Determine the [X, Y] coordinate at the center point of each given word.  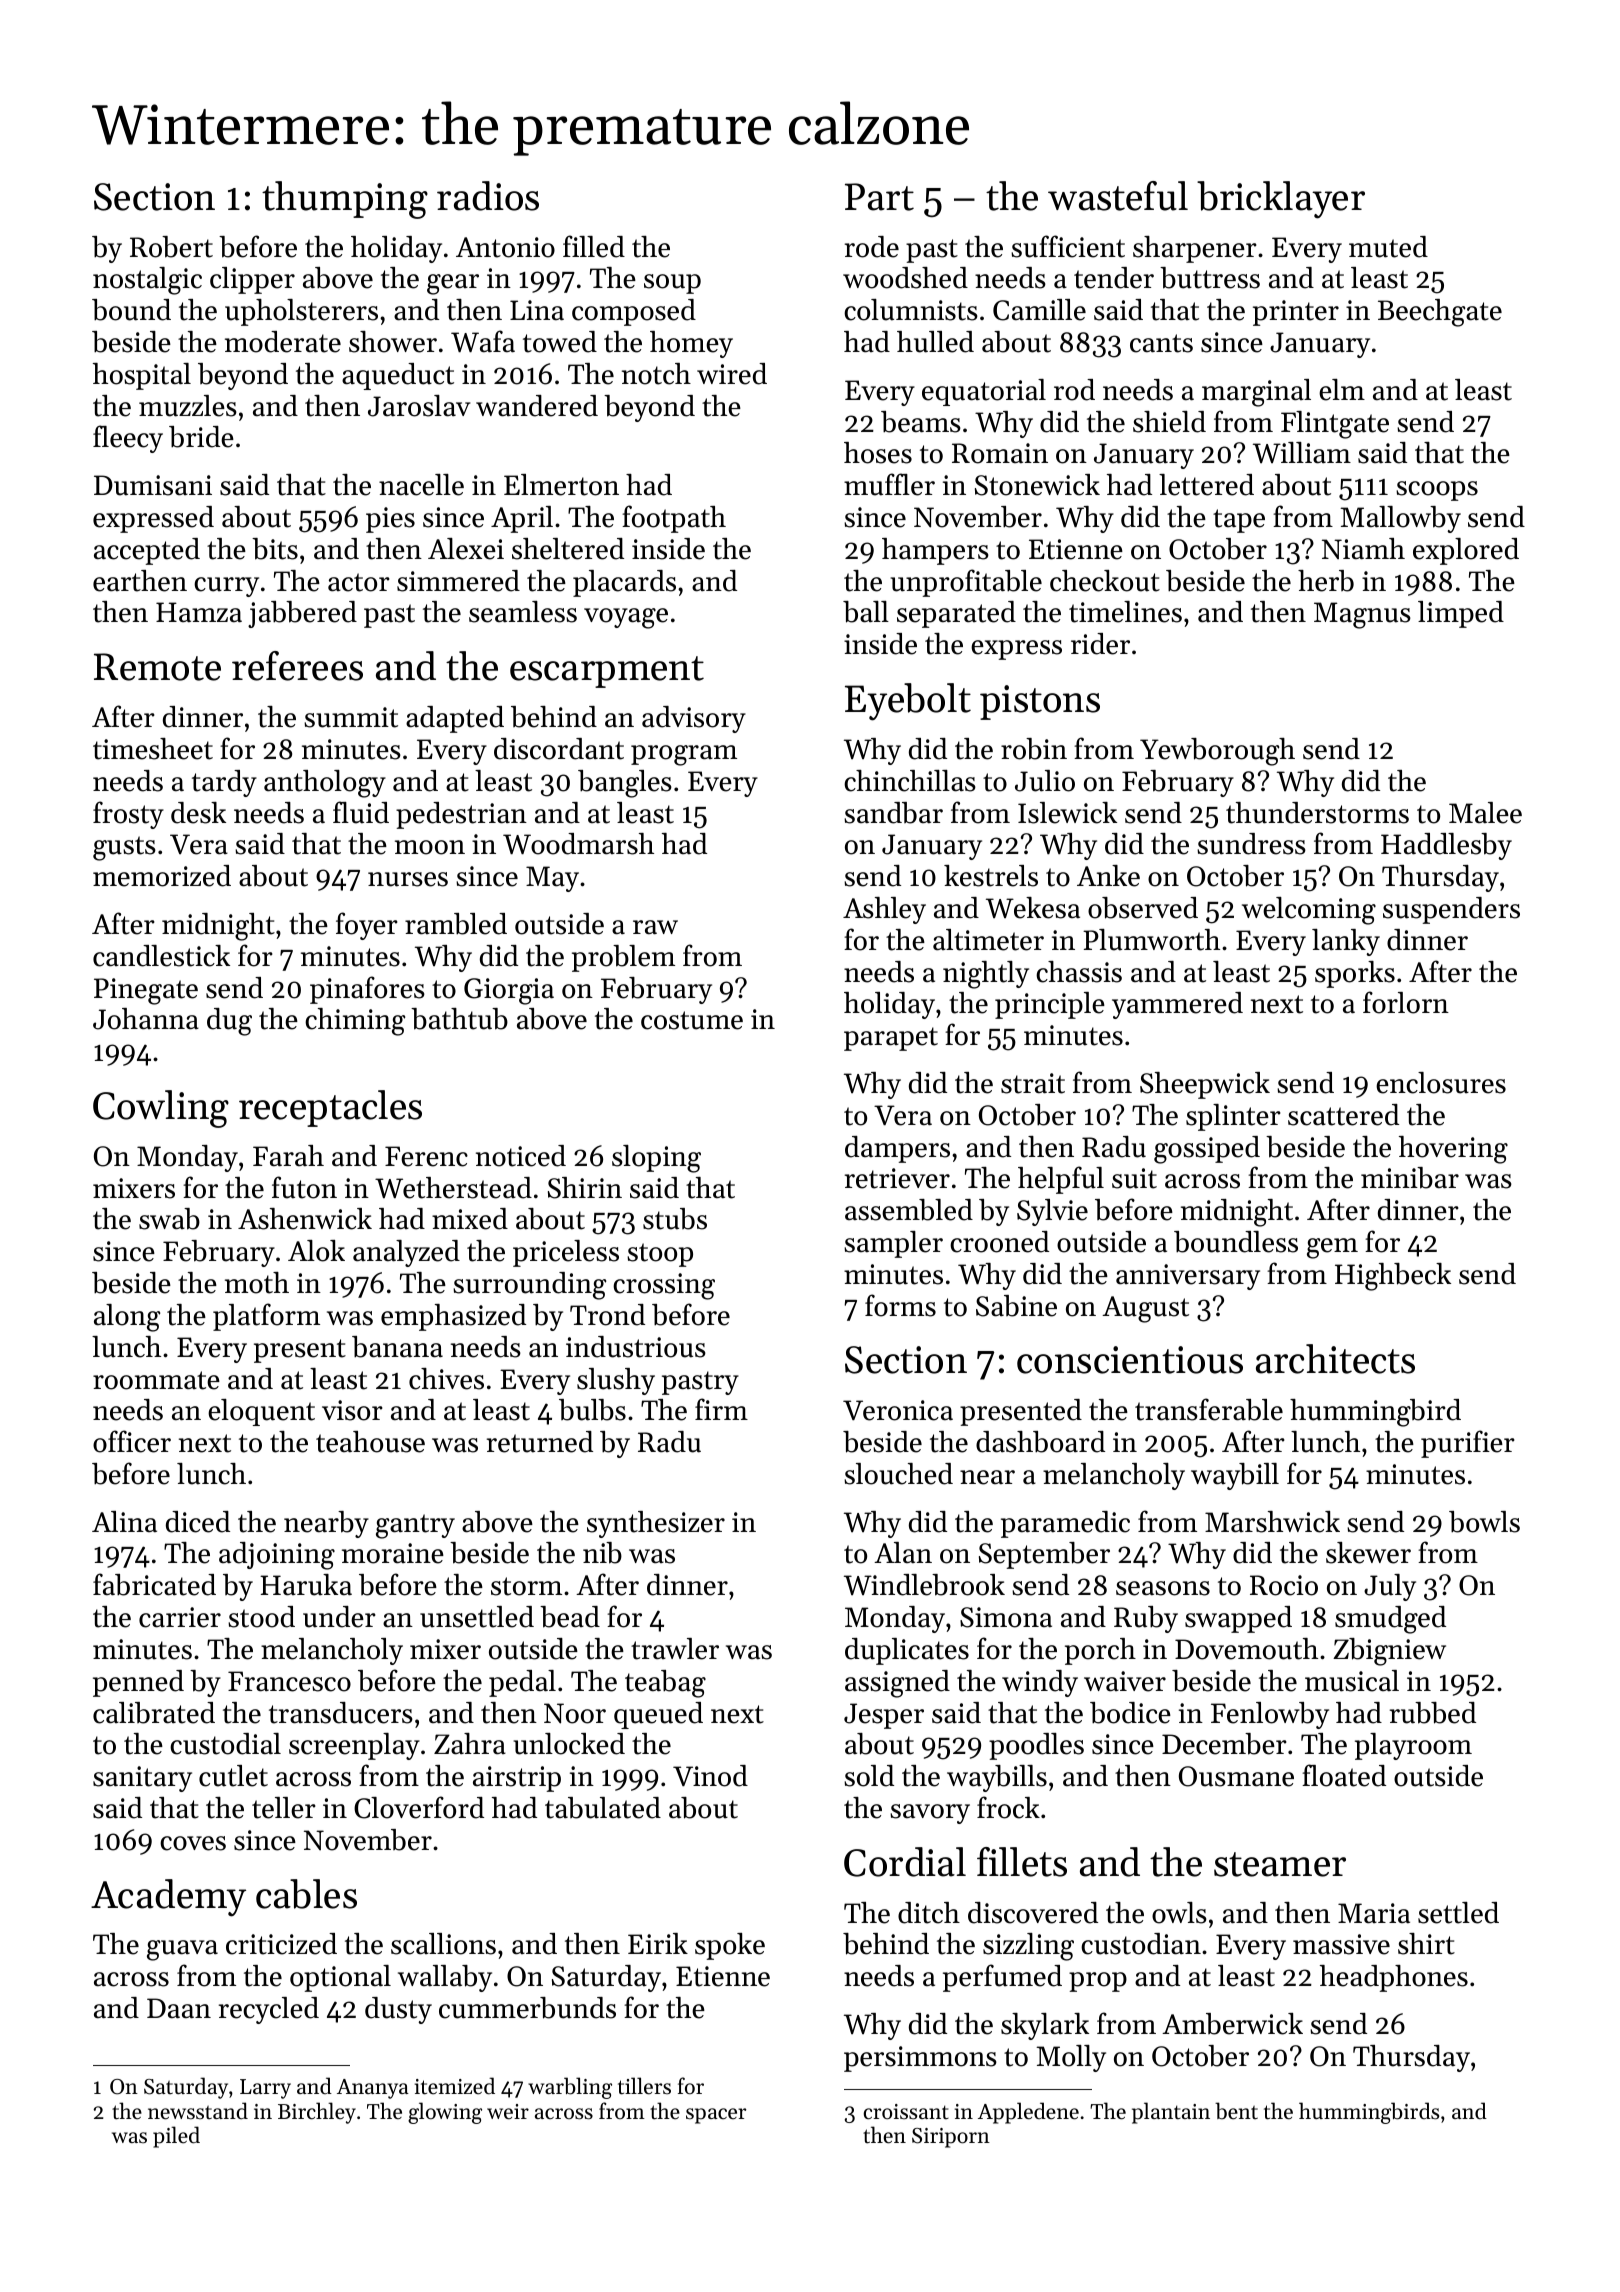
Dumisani [153, 485]
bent [1236, 2111]
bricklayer [1281, 200]
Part [879, 197]
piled [176, 2137]
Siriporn [951, 2138]
